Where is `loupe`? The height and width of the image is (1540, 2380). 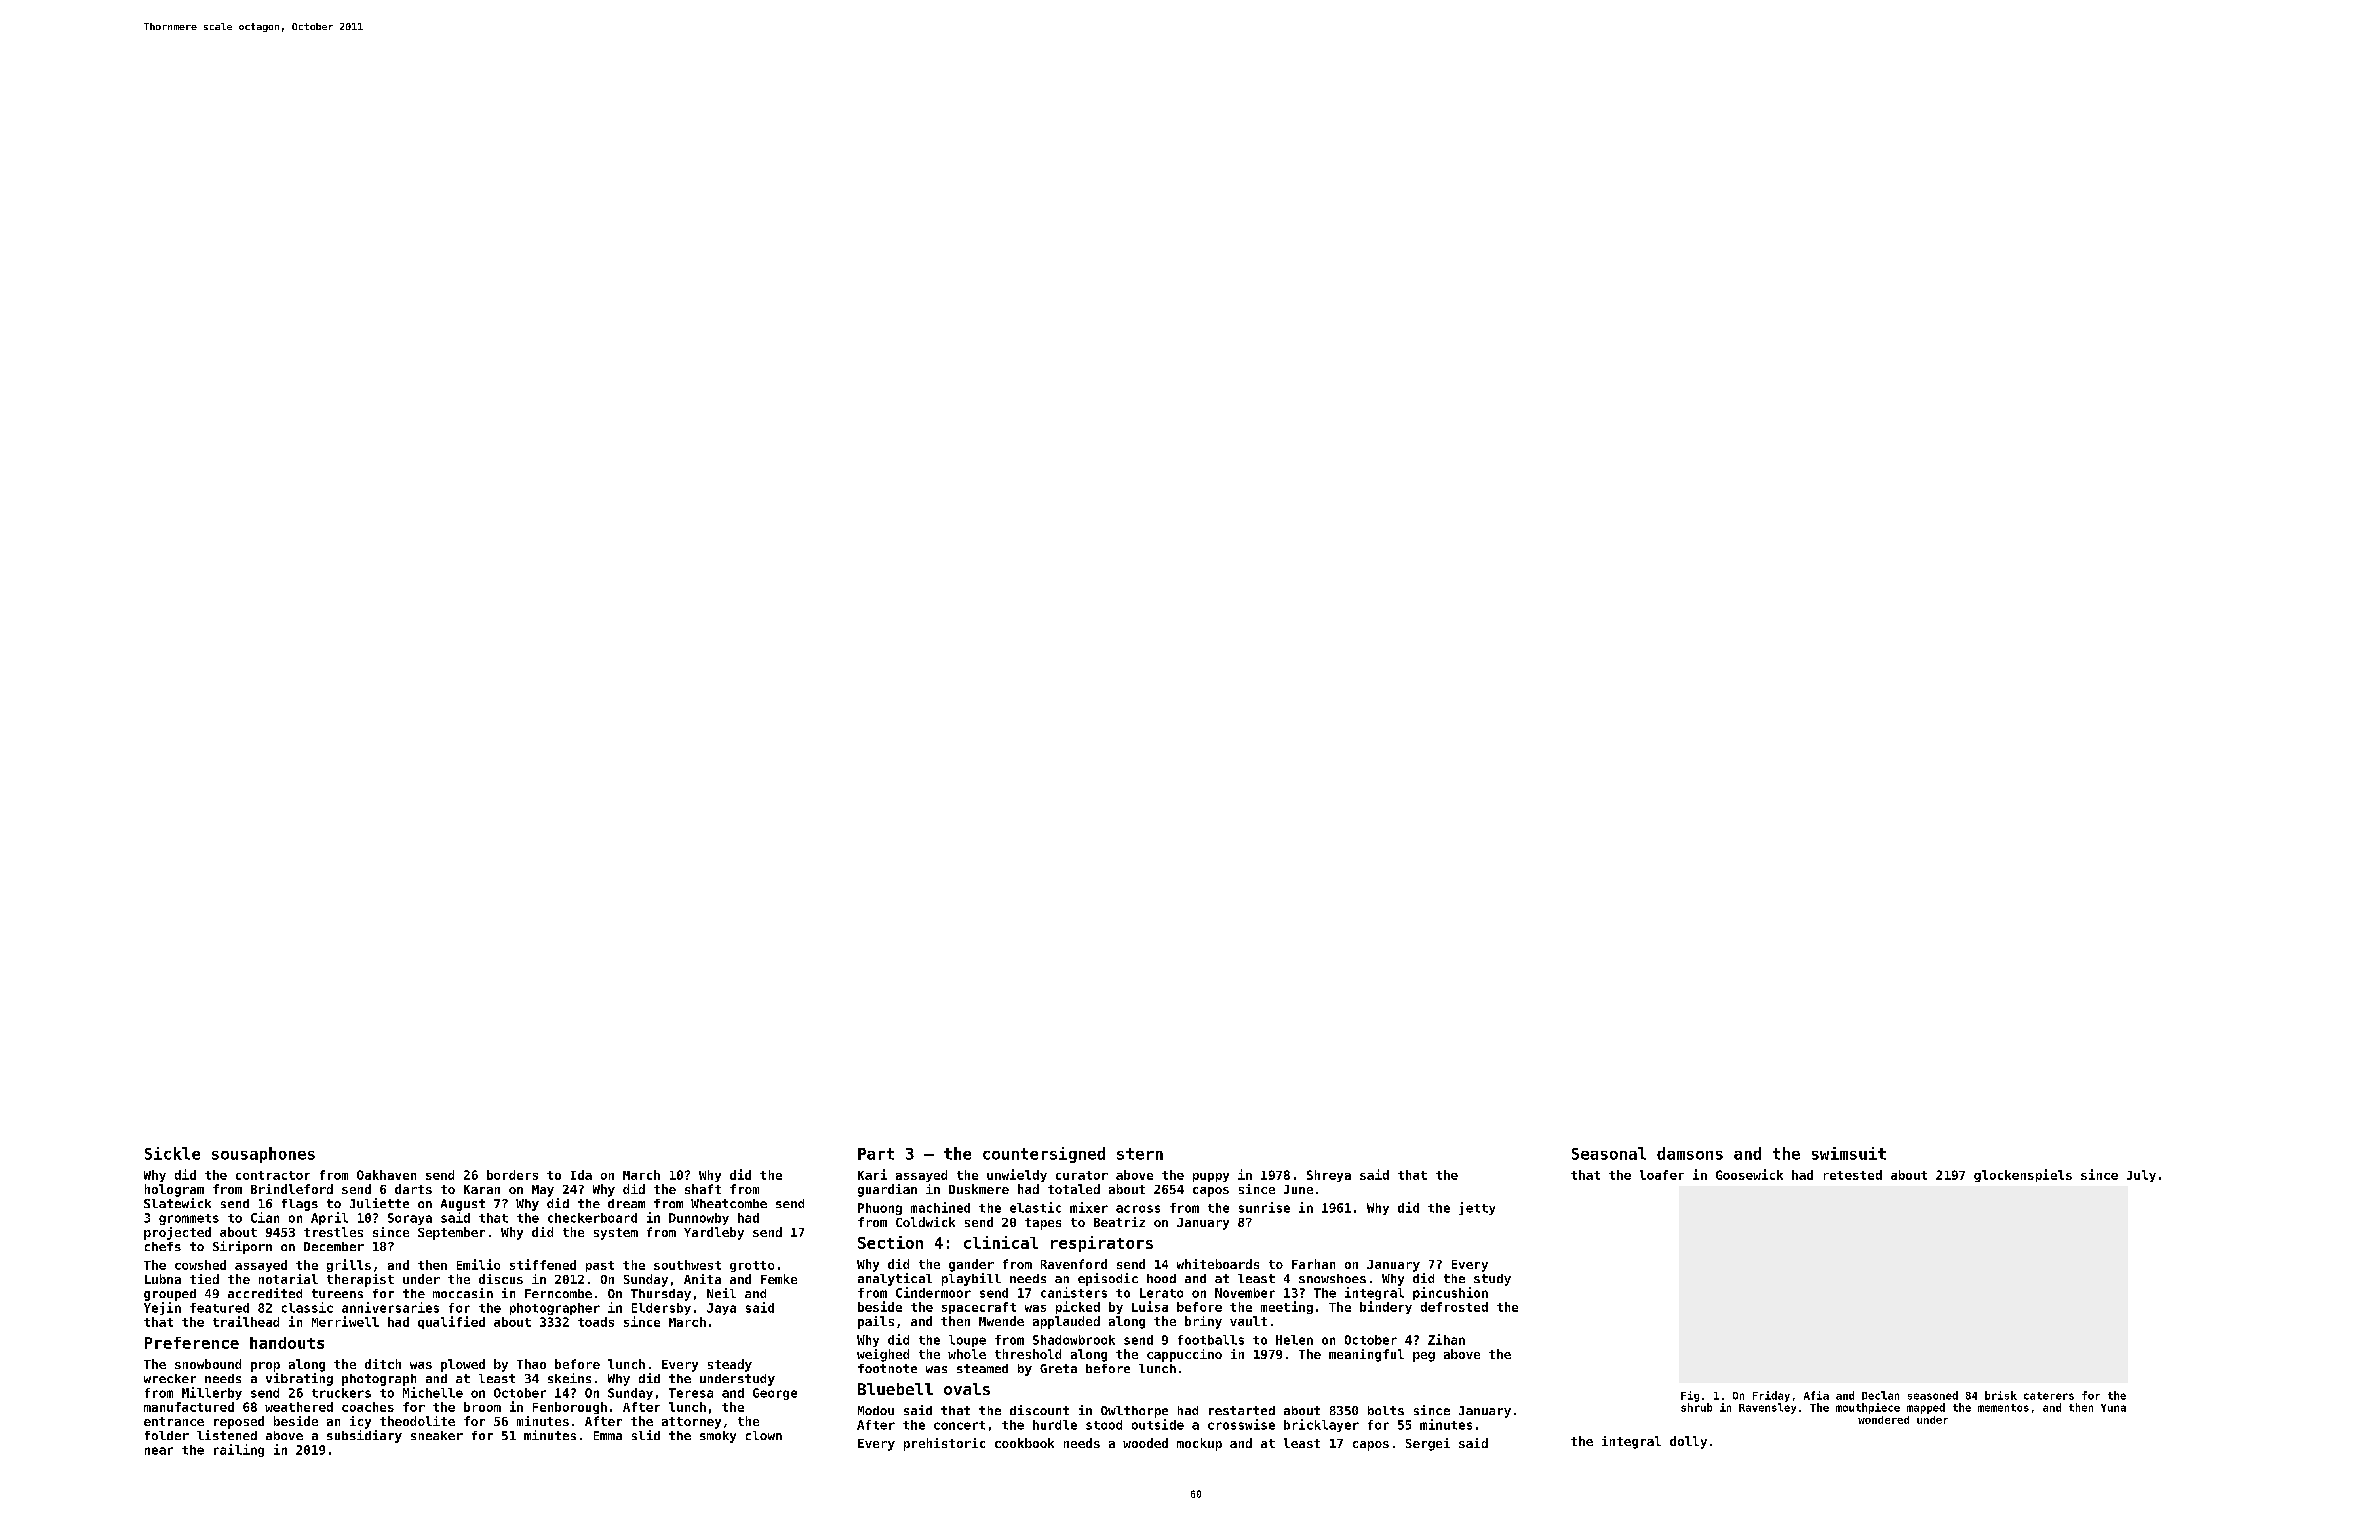
loupe is located at coordinates (967, 1341).
